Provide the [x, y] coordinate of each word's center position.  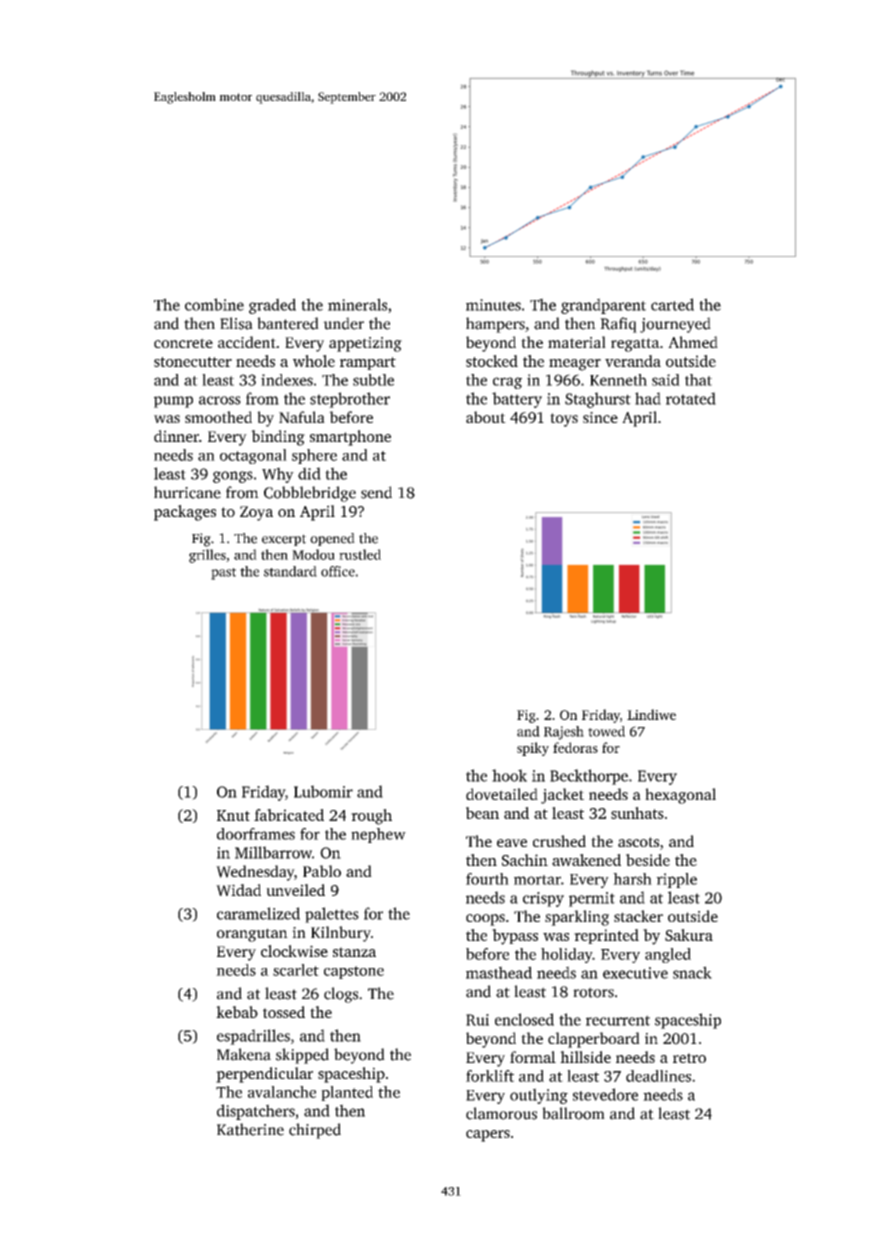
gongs [233, 477]
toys [564, 420]
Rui [477, 1020]
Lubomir [323, 791]
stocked [492, 361]
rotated [691, 398]
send [376, 492]
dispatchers [256, 1112]
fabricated [289, 815]
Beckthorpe [589, 777]
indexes [287, 380]
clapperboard [594, 1040]
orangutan [252, 935]
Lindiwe [651, 714]
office [338, 571]
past [223, 574]
